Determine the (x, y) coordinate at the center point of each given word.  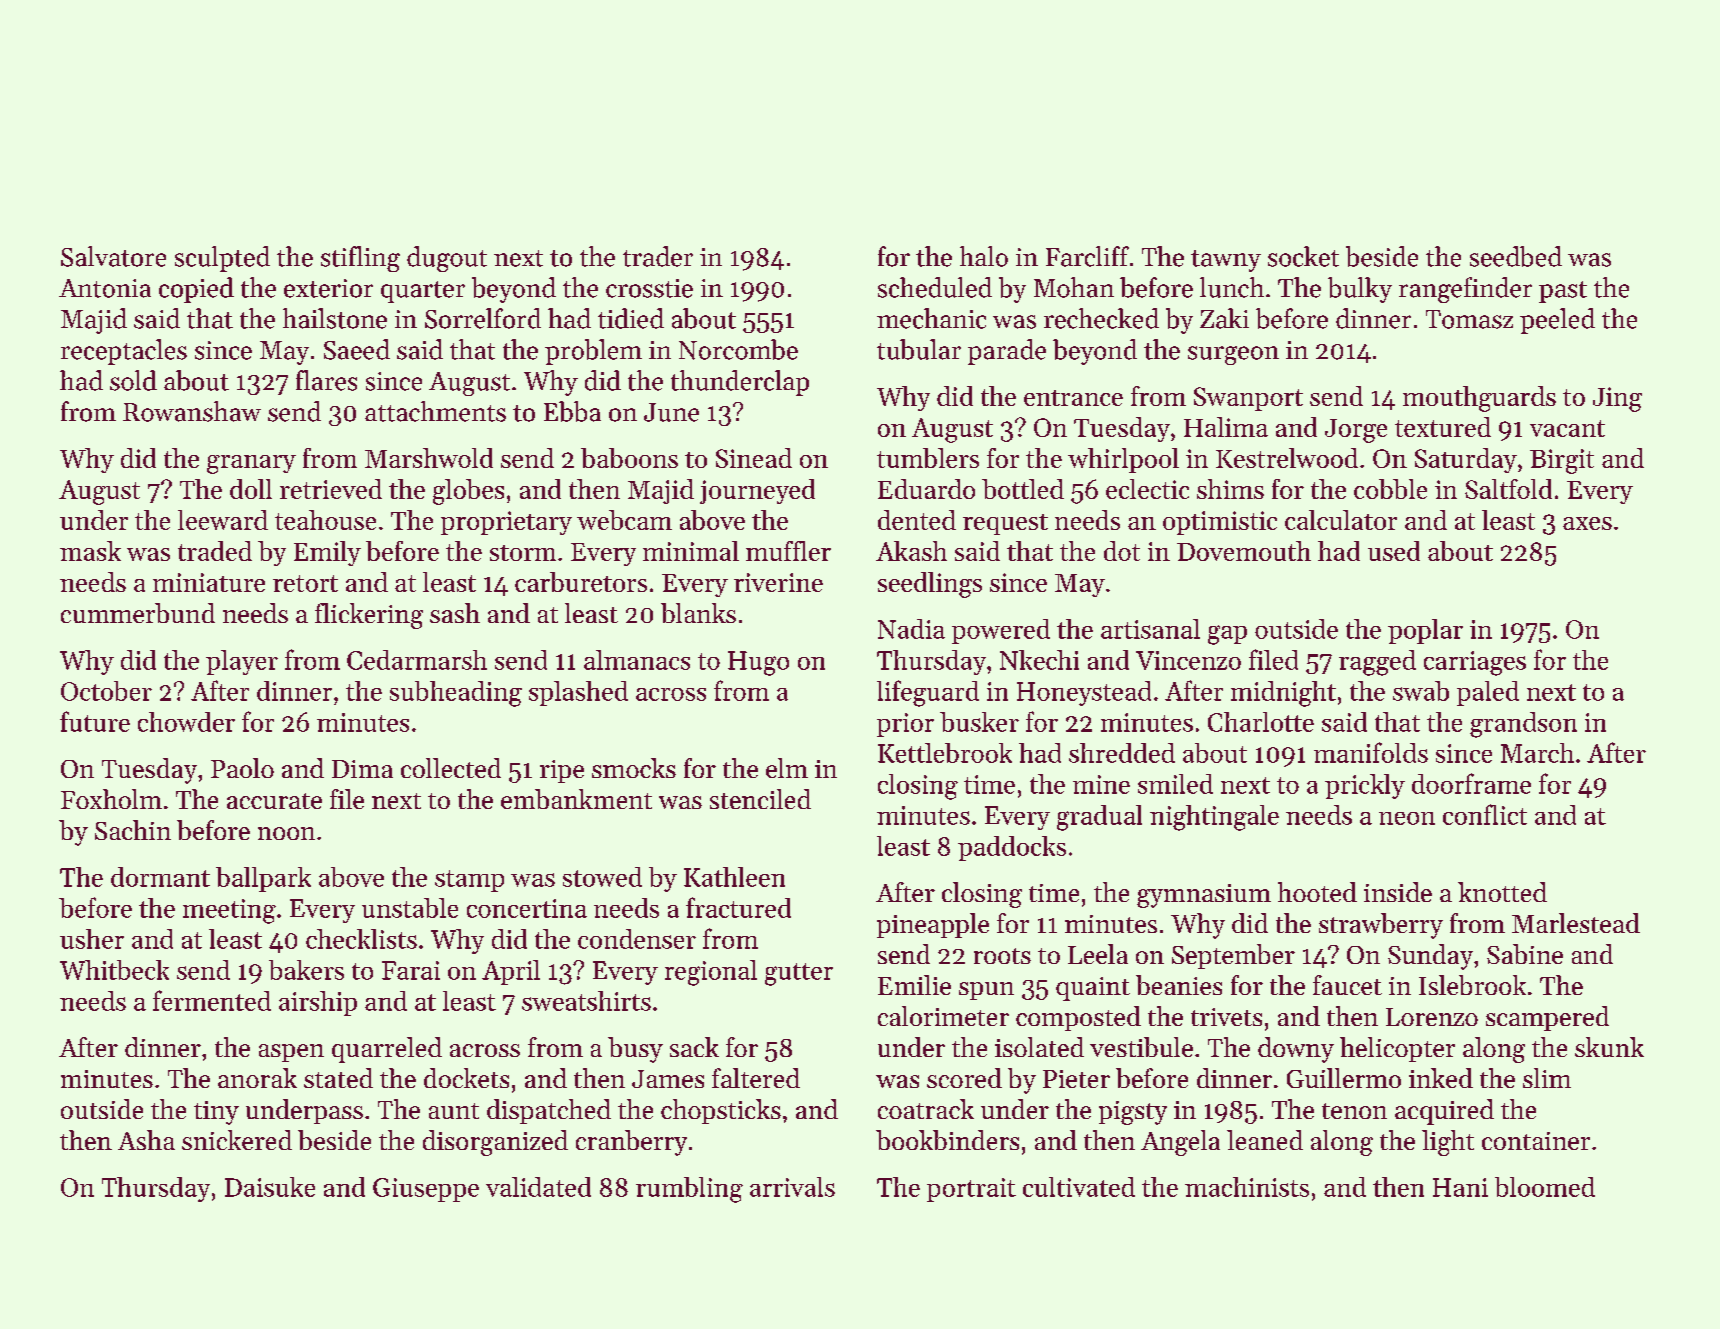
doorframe (1471, 783)
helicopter (1397, 1049)
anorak (257, 1078)
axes (1587, 523)
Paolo (242, 768)
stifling (360, 259)
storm (523, 553)
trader (658, 256)
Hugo (758, 663)
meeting (229, 911)
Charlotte (1261, 722)
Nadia (911, 629)
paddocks (1012, 848)
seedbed (1516, 256)
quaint (1093, 989)
